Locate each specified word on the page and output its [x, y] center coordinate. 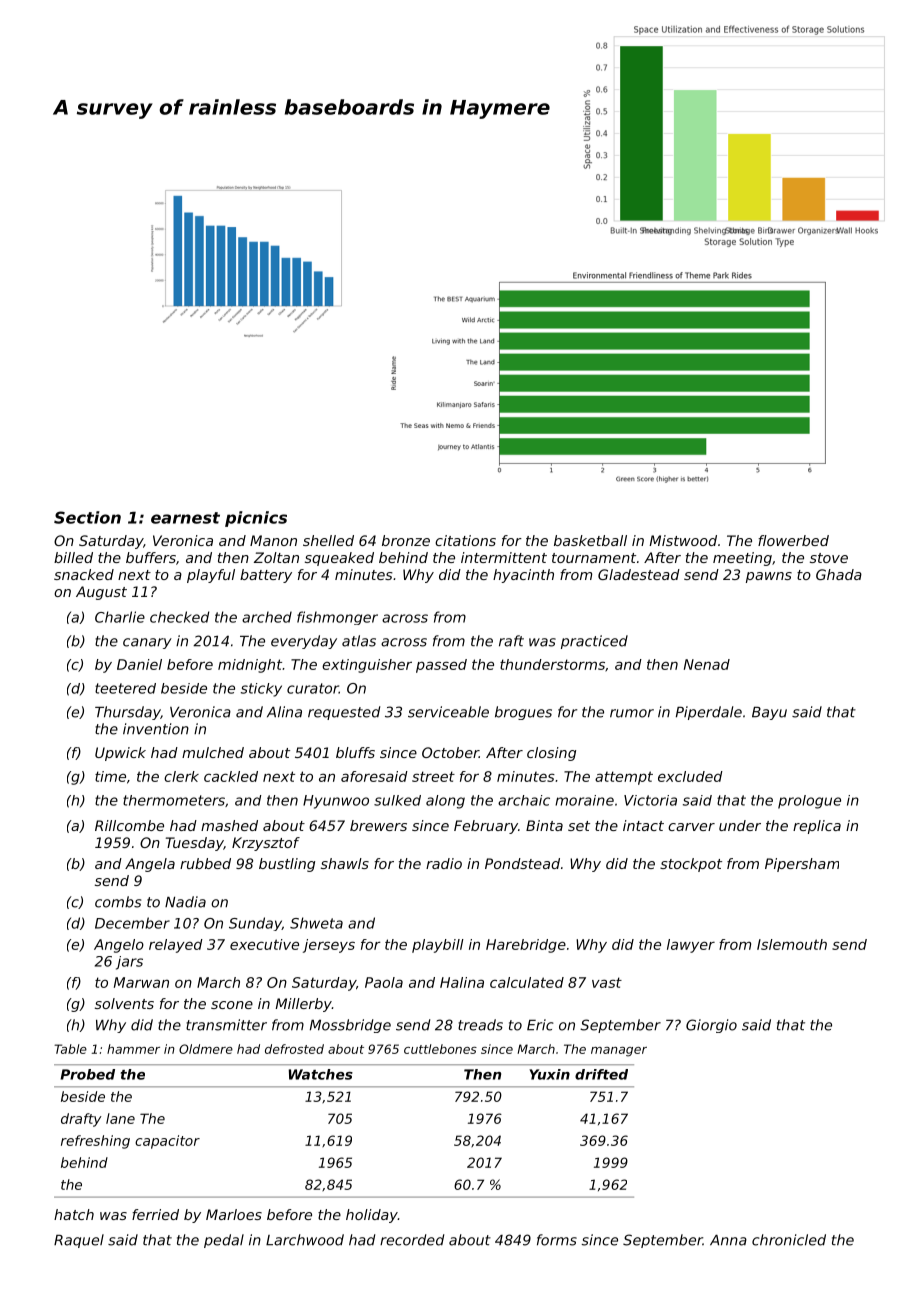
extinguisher [367, 666]
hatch [74, 1214]
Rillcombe [129, 825]
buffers [151, 557]
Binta [544, 825]
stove [829, 558]
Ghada [839, 574]
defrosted [294, 1049]
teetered [125, 688]
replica [817, 827]
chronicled [789, 1240]
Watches [321, 1074]
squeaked [339, 559]
